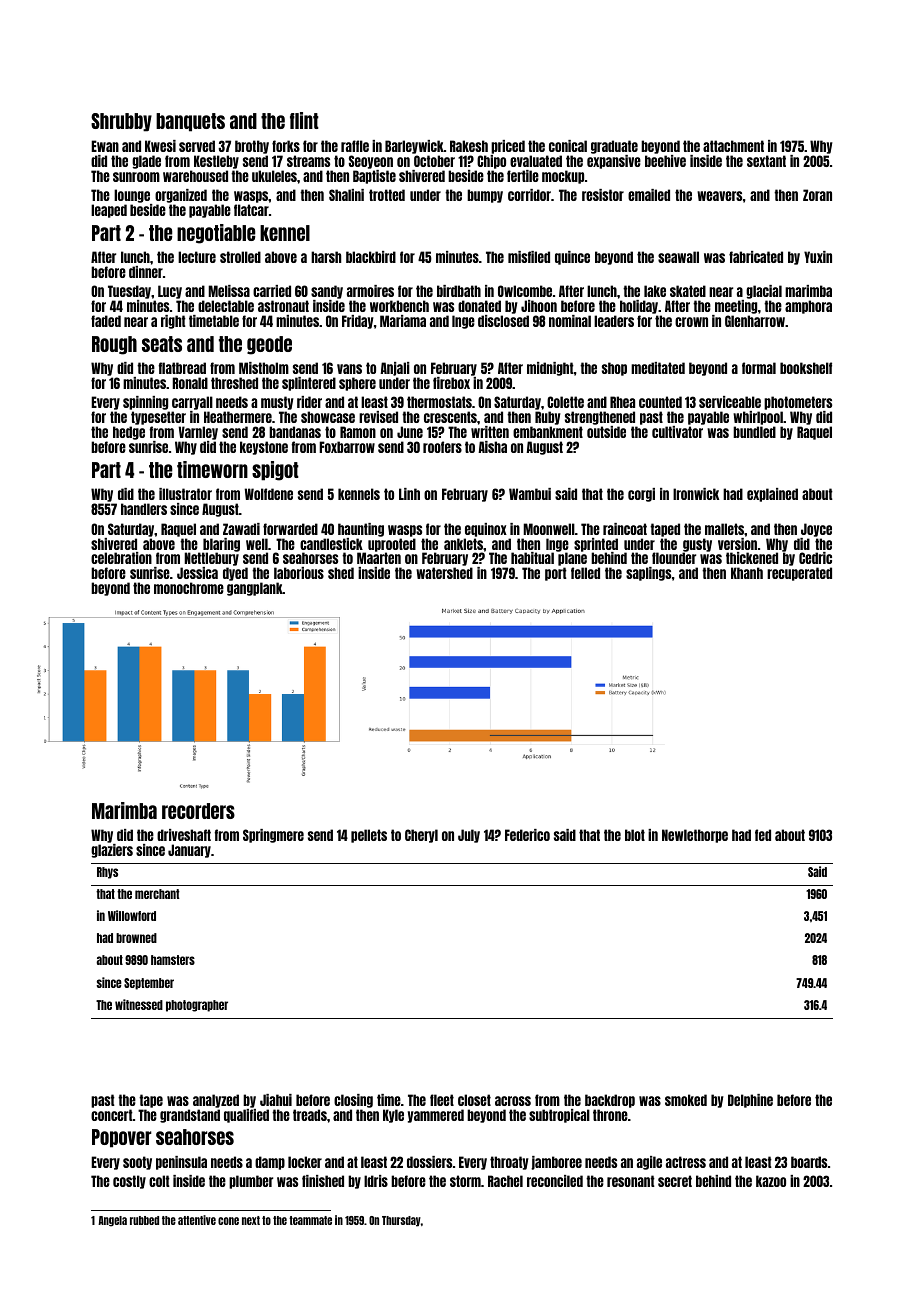 The width and height of the page is (924, 1308). I want to click on Ewan, so click(105, 146).
